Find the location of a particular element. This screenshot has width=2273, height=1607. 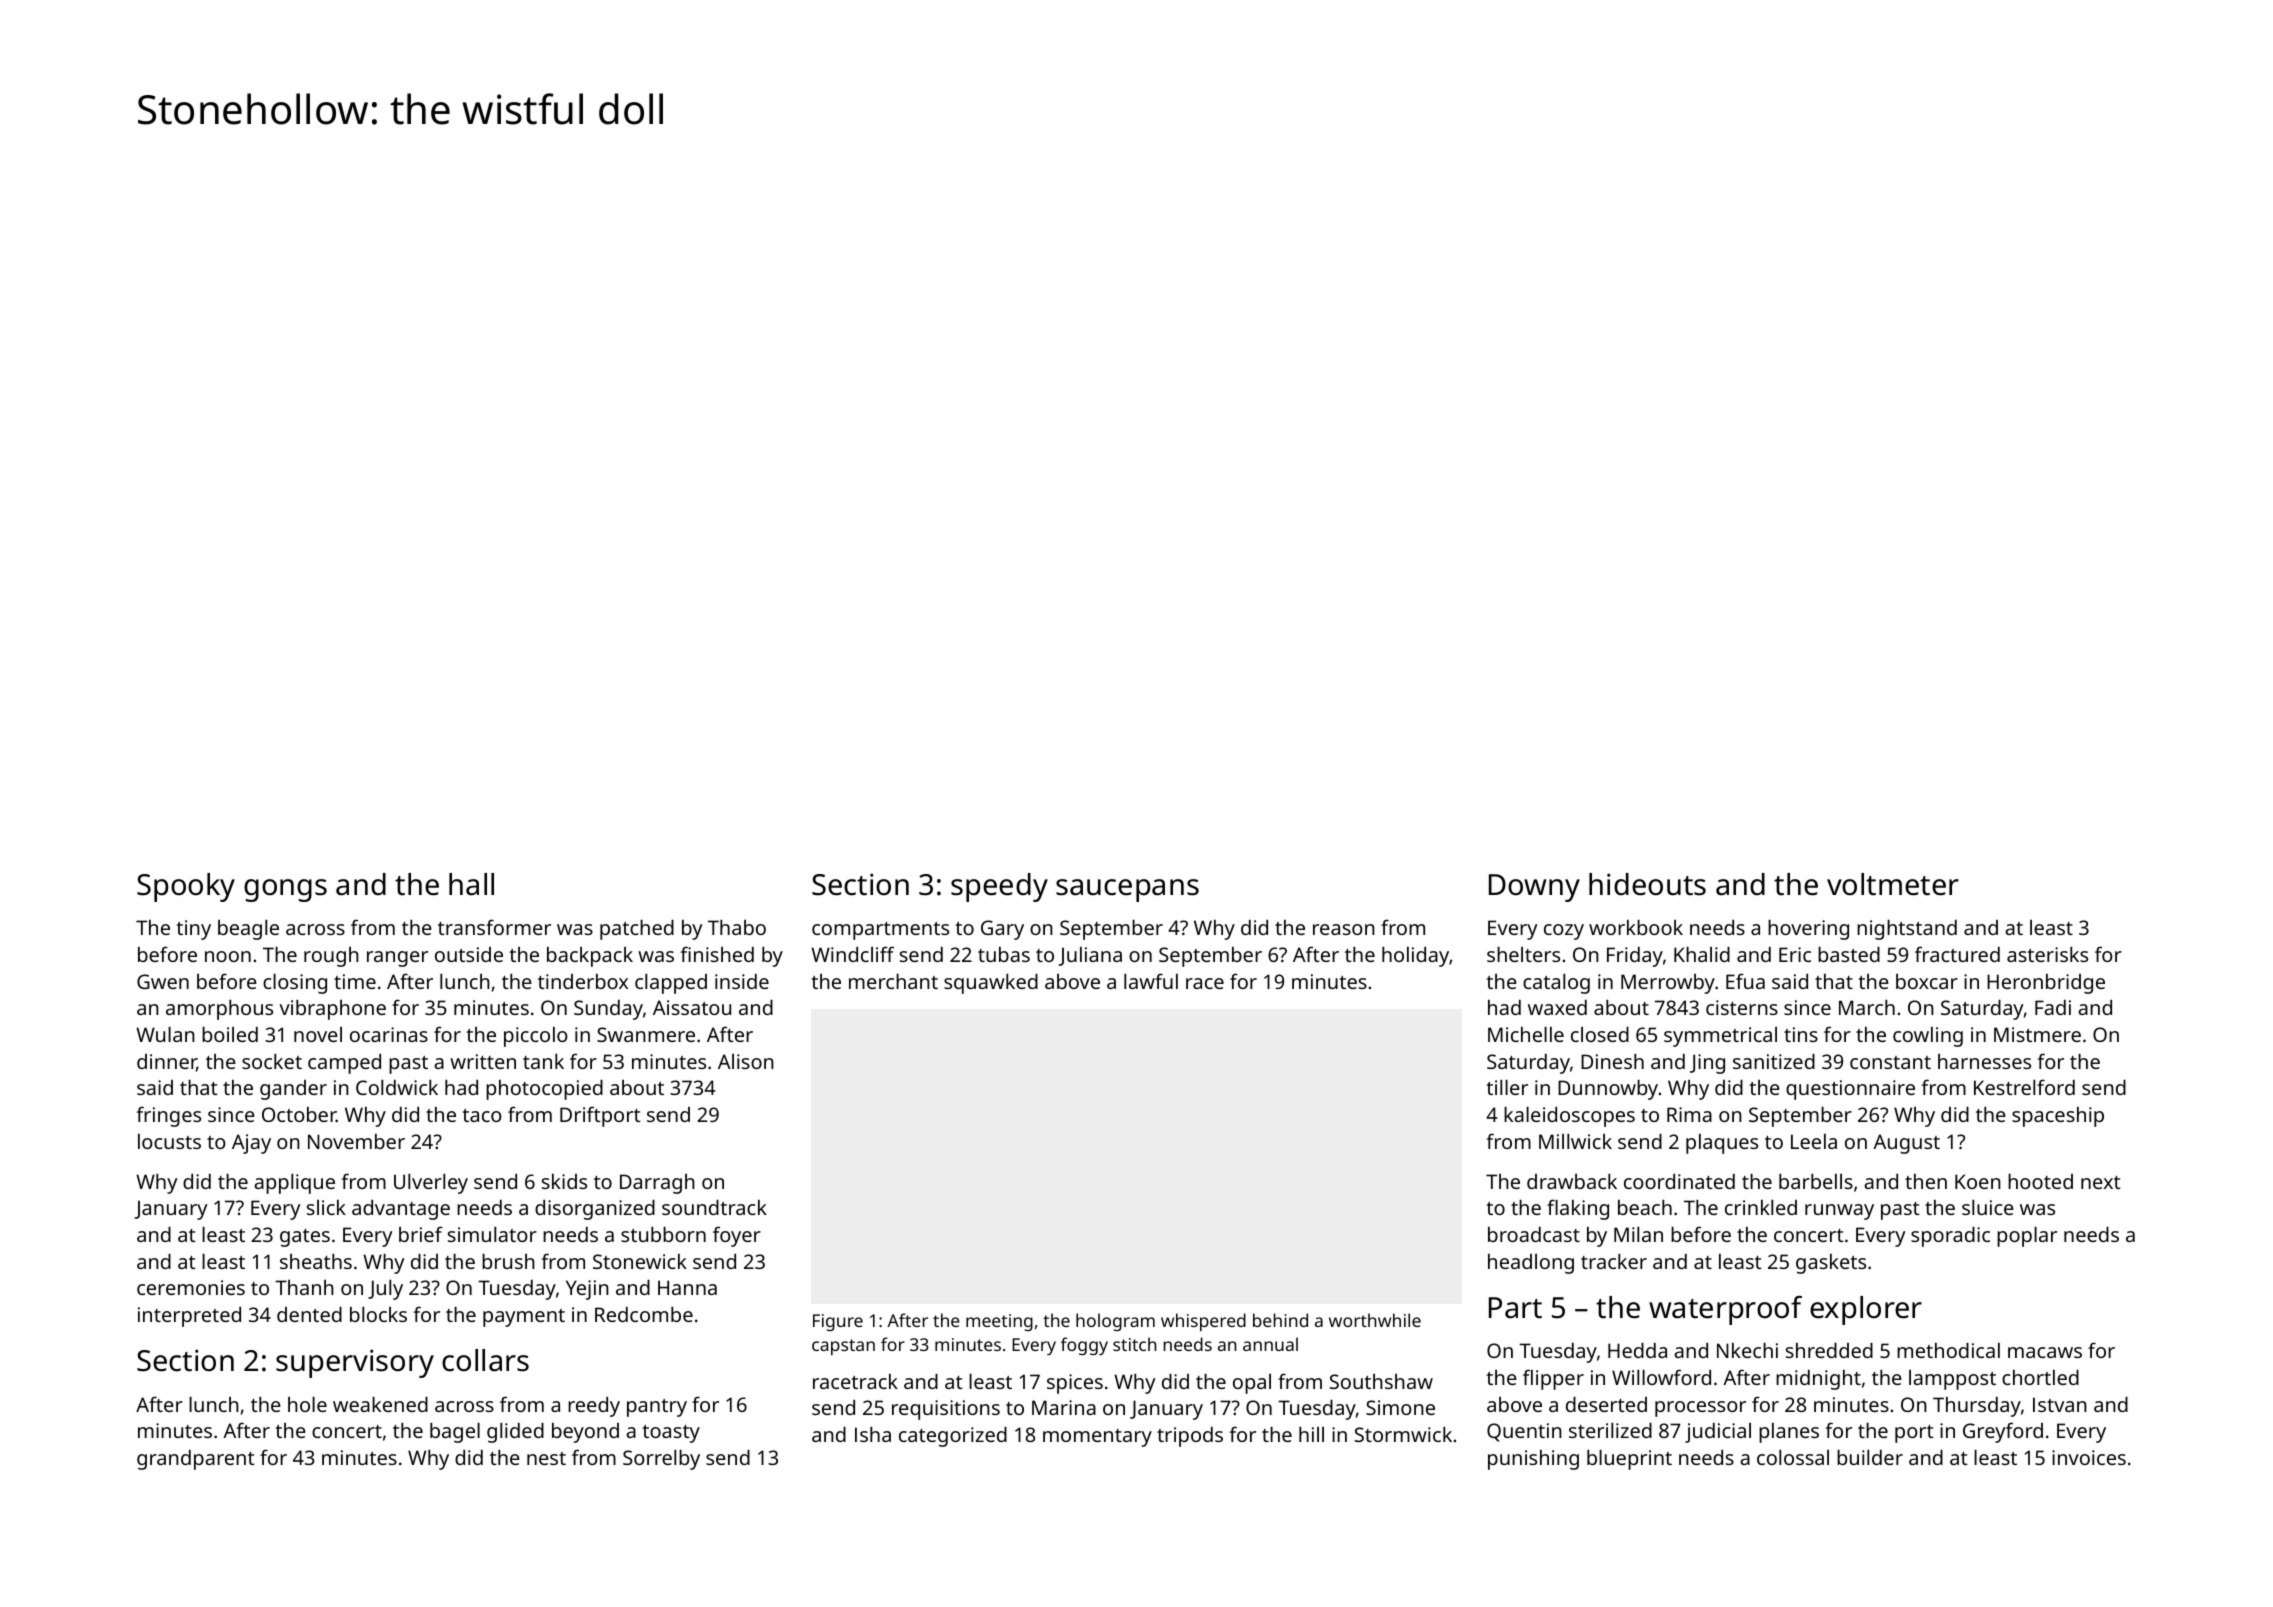

Jing is located at coordinates (1707, 1064).
